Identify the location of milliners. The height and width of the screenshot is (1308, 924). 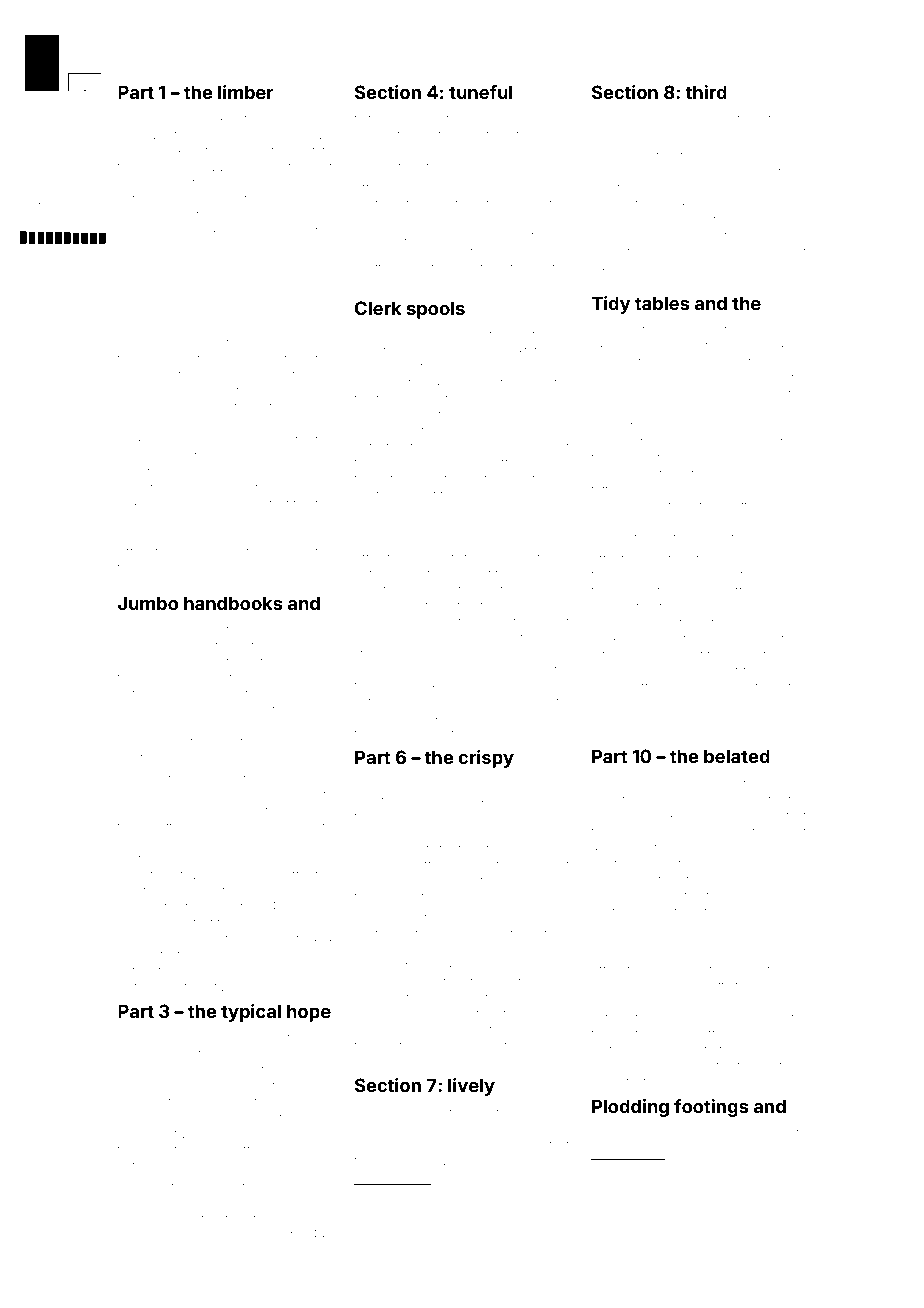
(631, 879).
